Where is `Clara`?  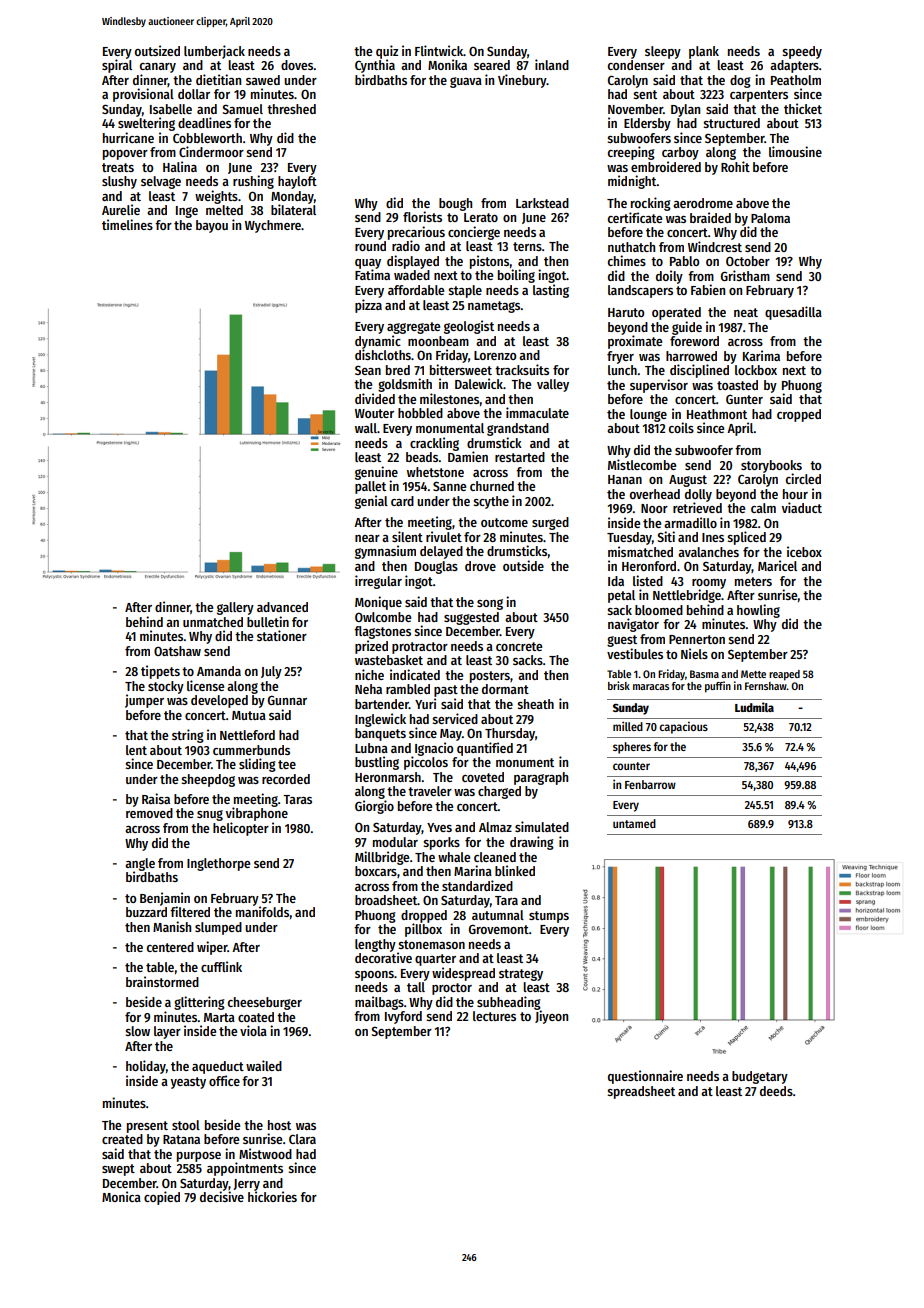 Clara is located at coordinates (302, 1139).
